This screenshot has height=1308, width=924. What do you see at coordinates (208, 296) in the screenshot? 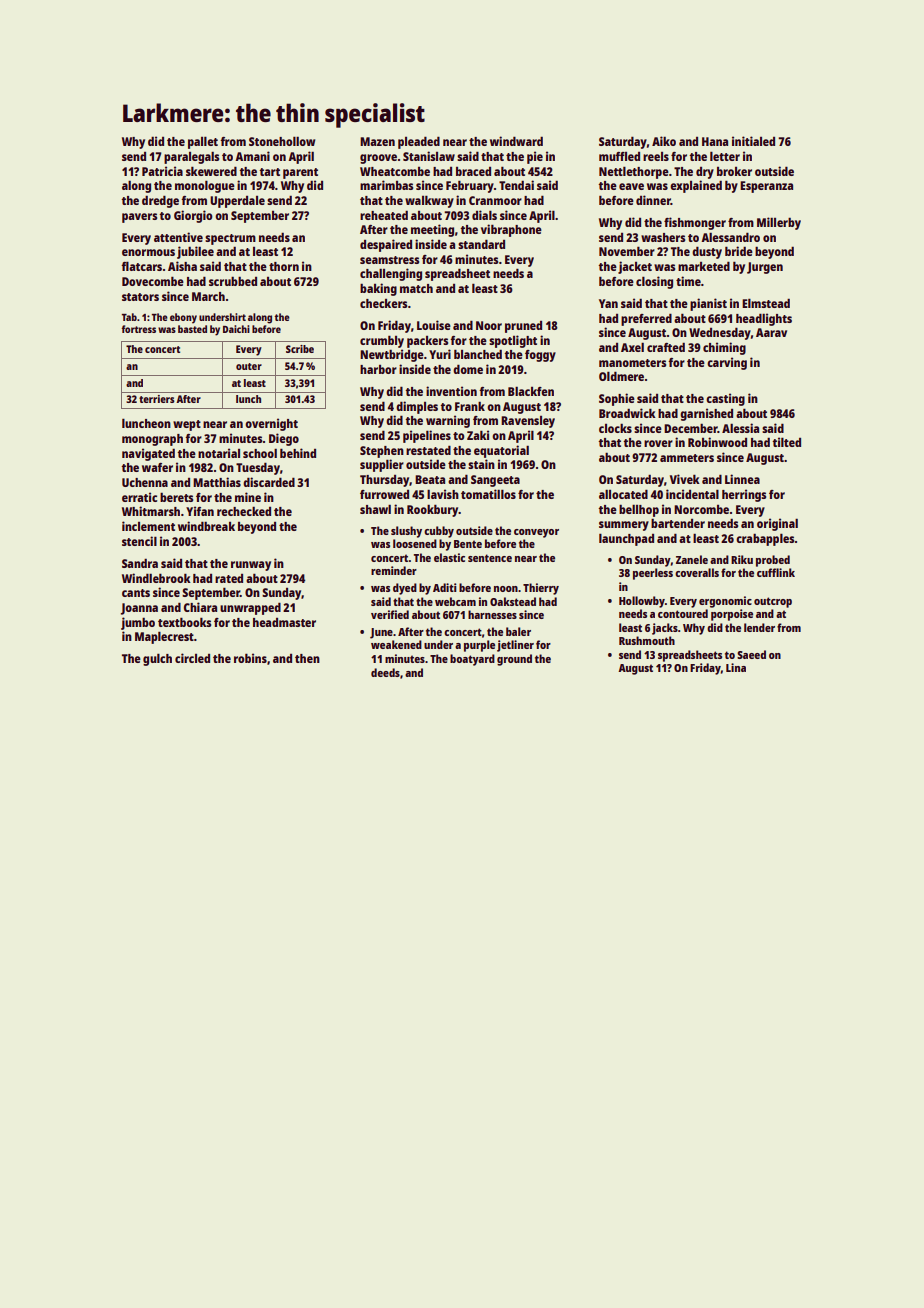
I see `March` at bounding box center [208, 296].
